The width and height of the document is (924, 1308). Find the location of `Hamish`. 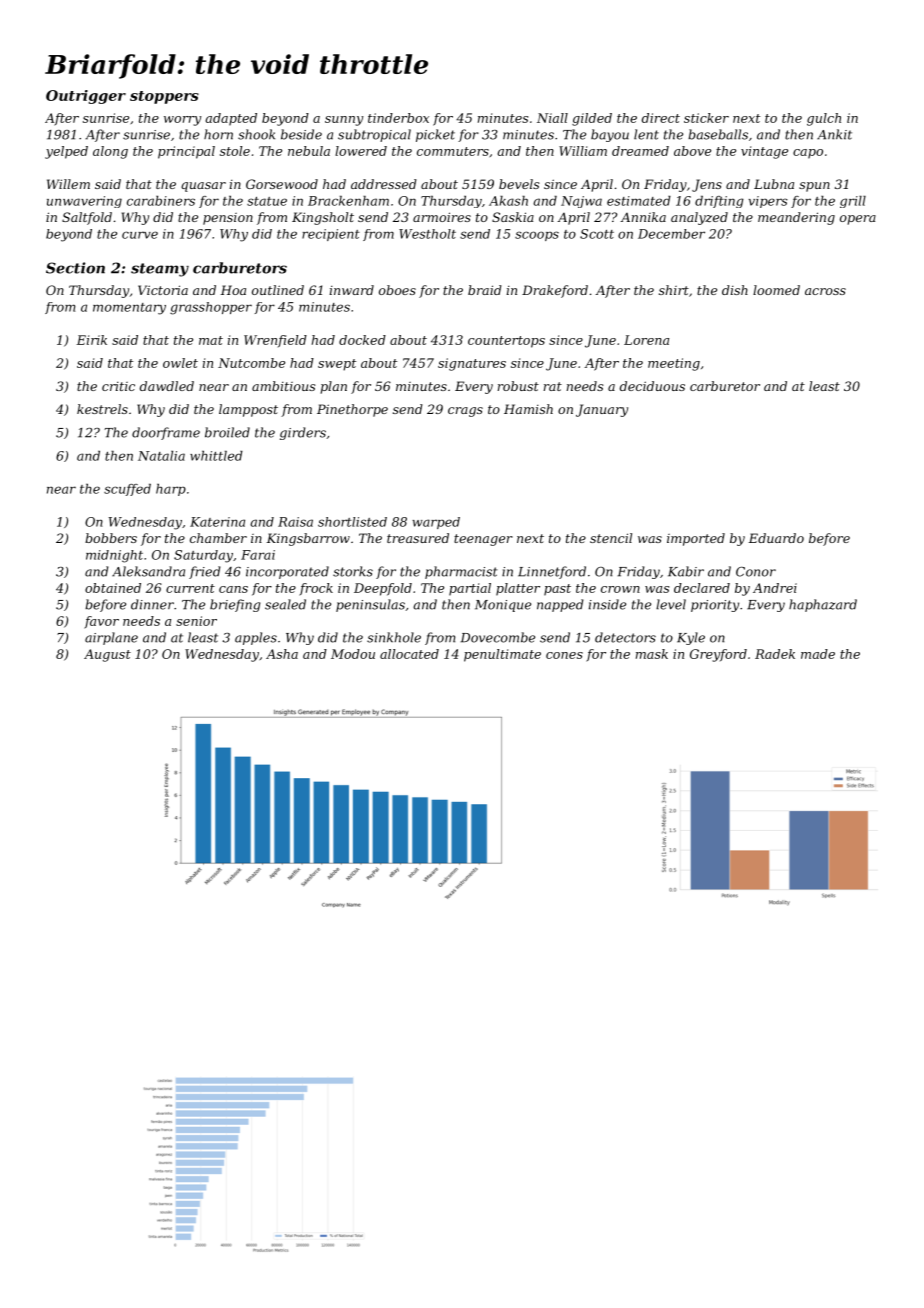

Hamish is located at coordinates (528, 409).
